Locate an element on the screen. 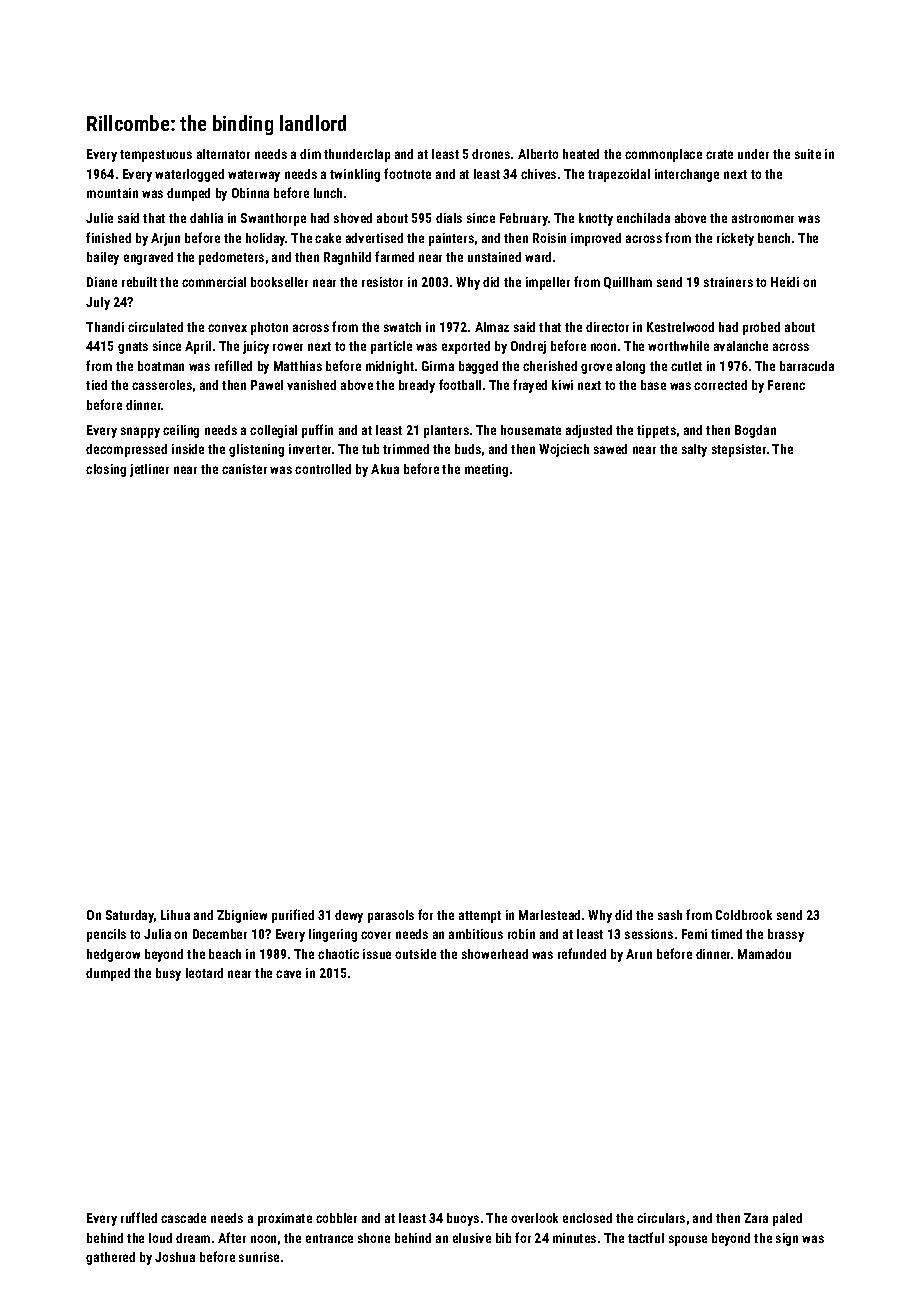 This screenshot has width=924, height=1308. buoys is located at coordinates (463, 1219).
